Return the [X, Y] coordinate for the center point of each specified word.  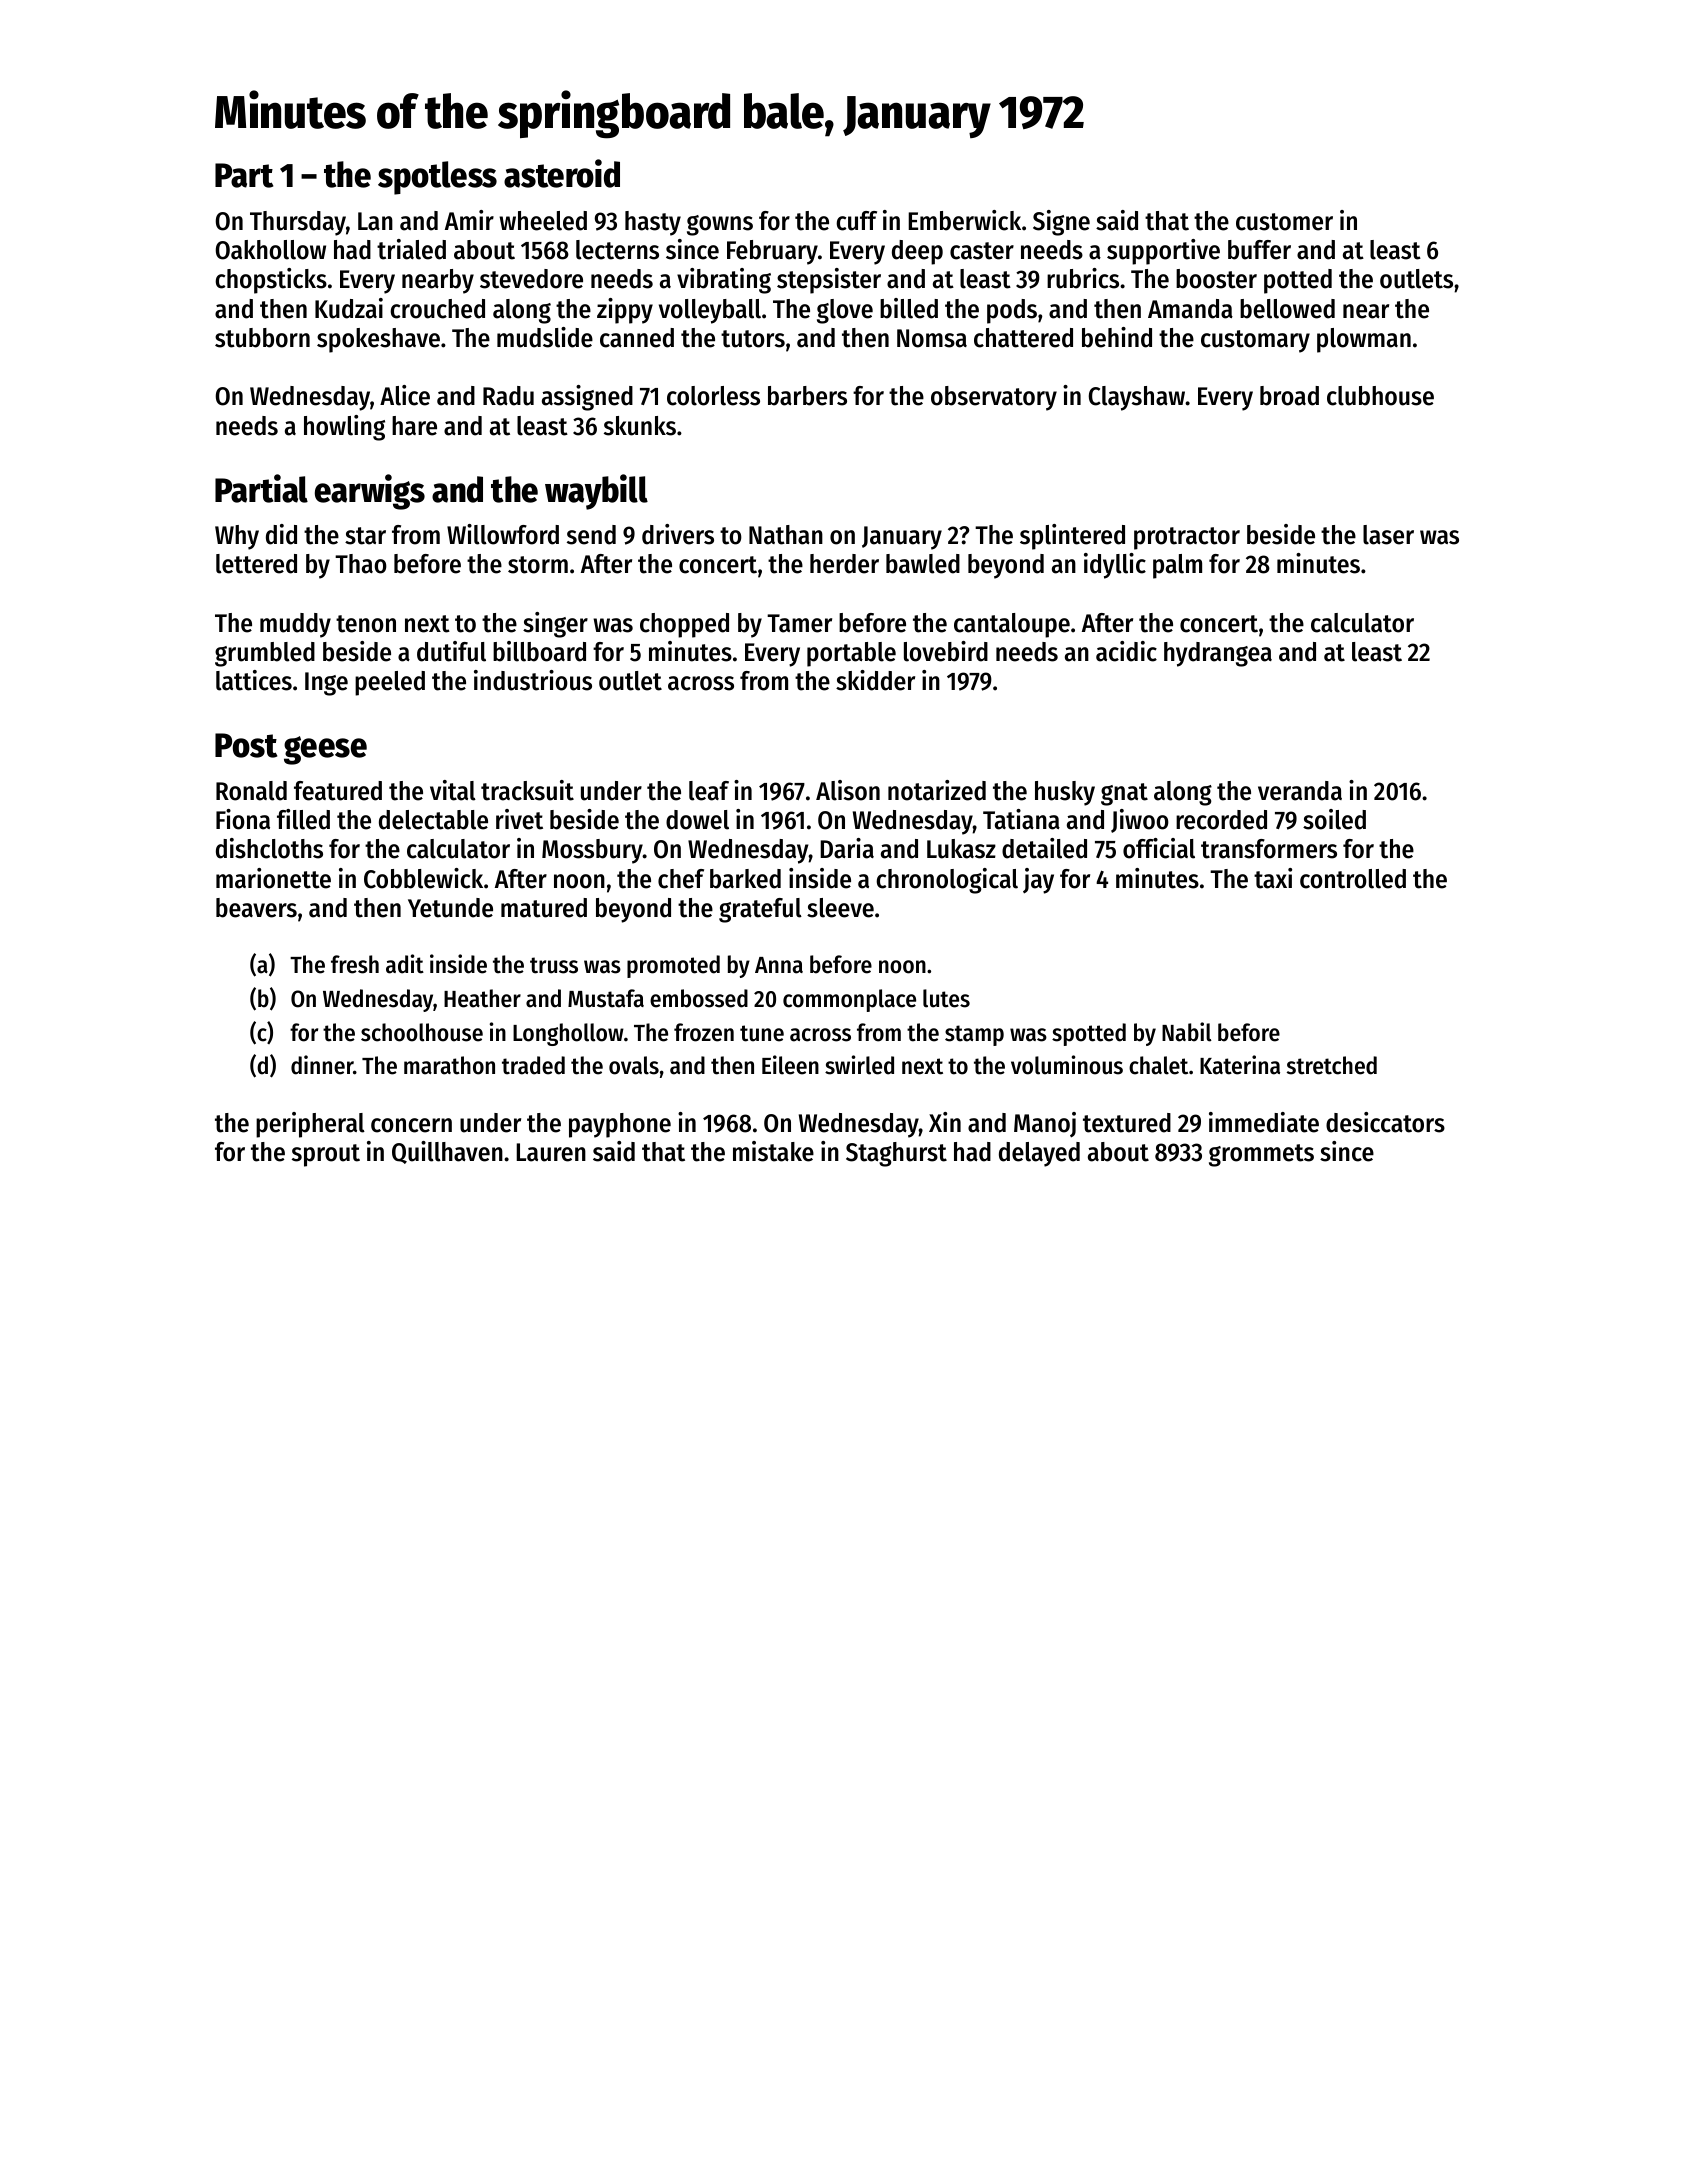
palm [1177, 566]
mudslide [545, 337]
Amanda [1190, 309]
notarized [937, 790]
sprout [326, 1155]
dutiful [451, 651]
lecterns [617, 250]
